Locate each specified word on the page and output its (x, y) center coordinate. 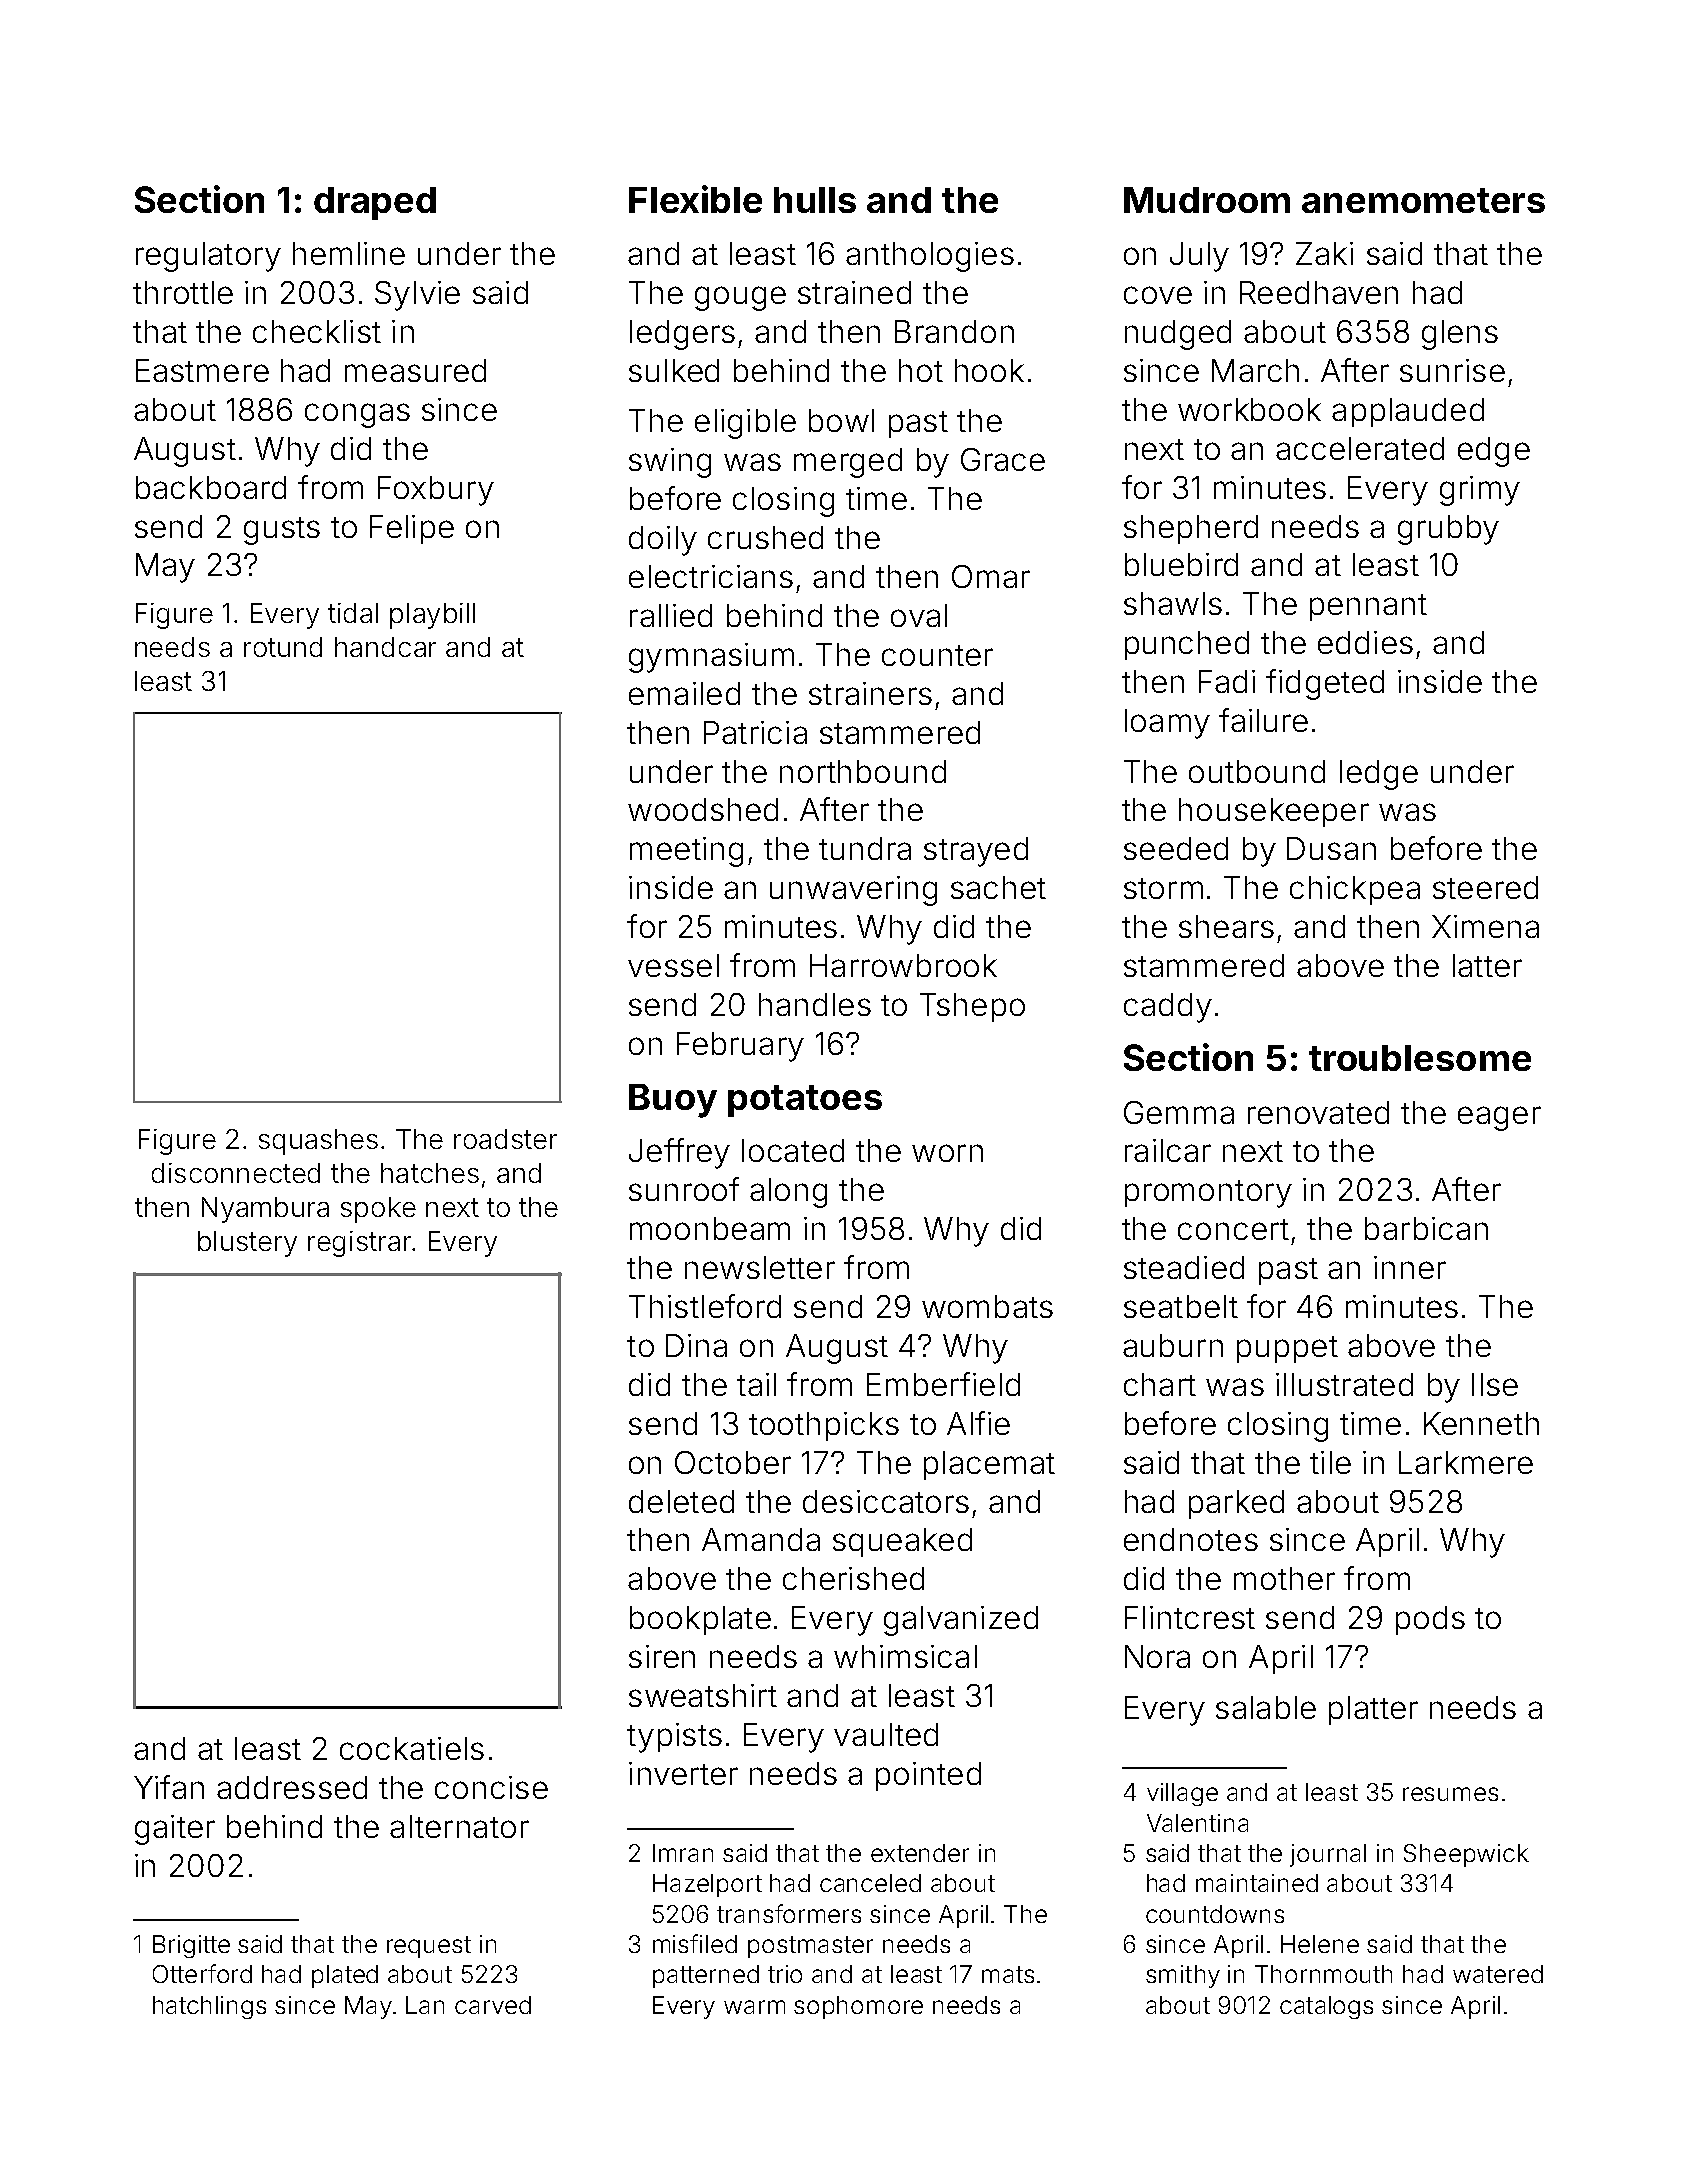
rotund (283, 647)
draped (375, 203)
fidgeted (1325, 684)
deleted (681, 1501)
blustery (247, 1244)
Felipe (412, 529)
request (429, 1947)
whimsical (905, 1656)
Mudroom (1207, 200)
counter (937, 655)
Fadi (1227, 681)
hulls (815, 200)
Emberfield (943, 1384)
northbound (863, 771)
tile (1330, 1462)
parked (1236, 1504)
